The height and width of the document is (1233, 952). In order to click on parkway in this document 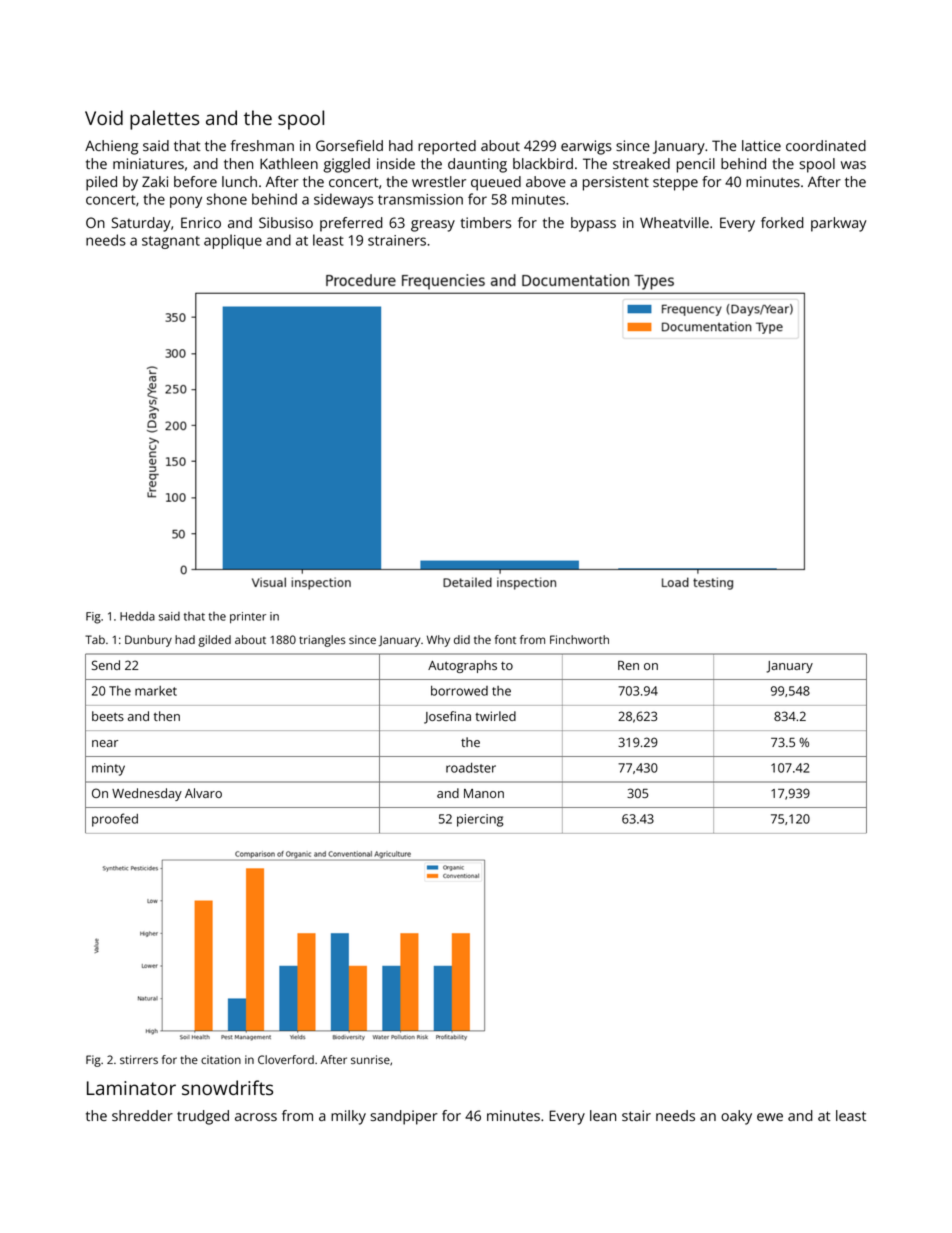, I will do `click(839, 224)`.
